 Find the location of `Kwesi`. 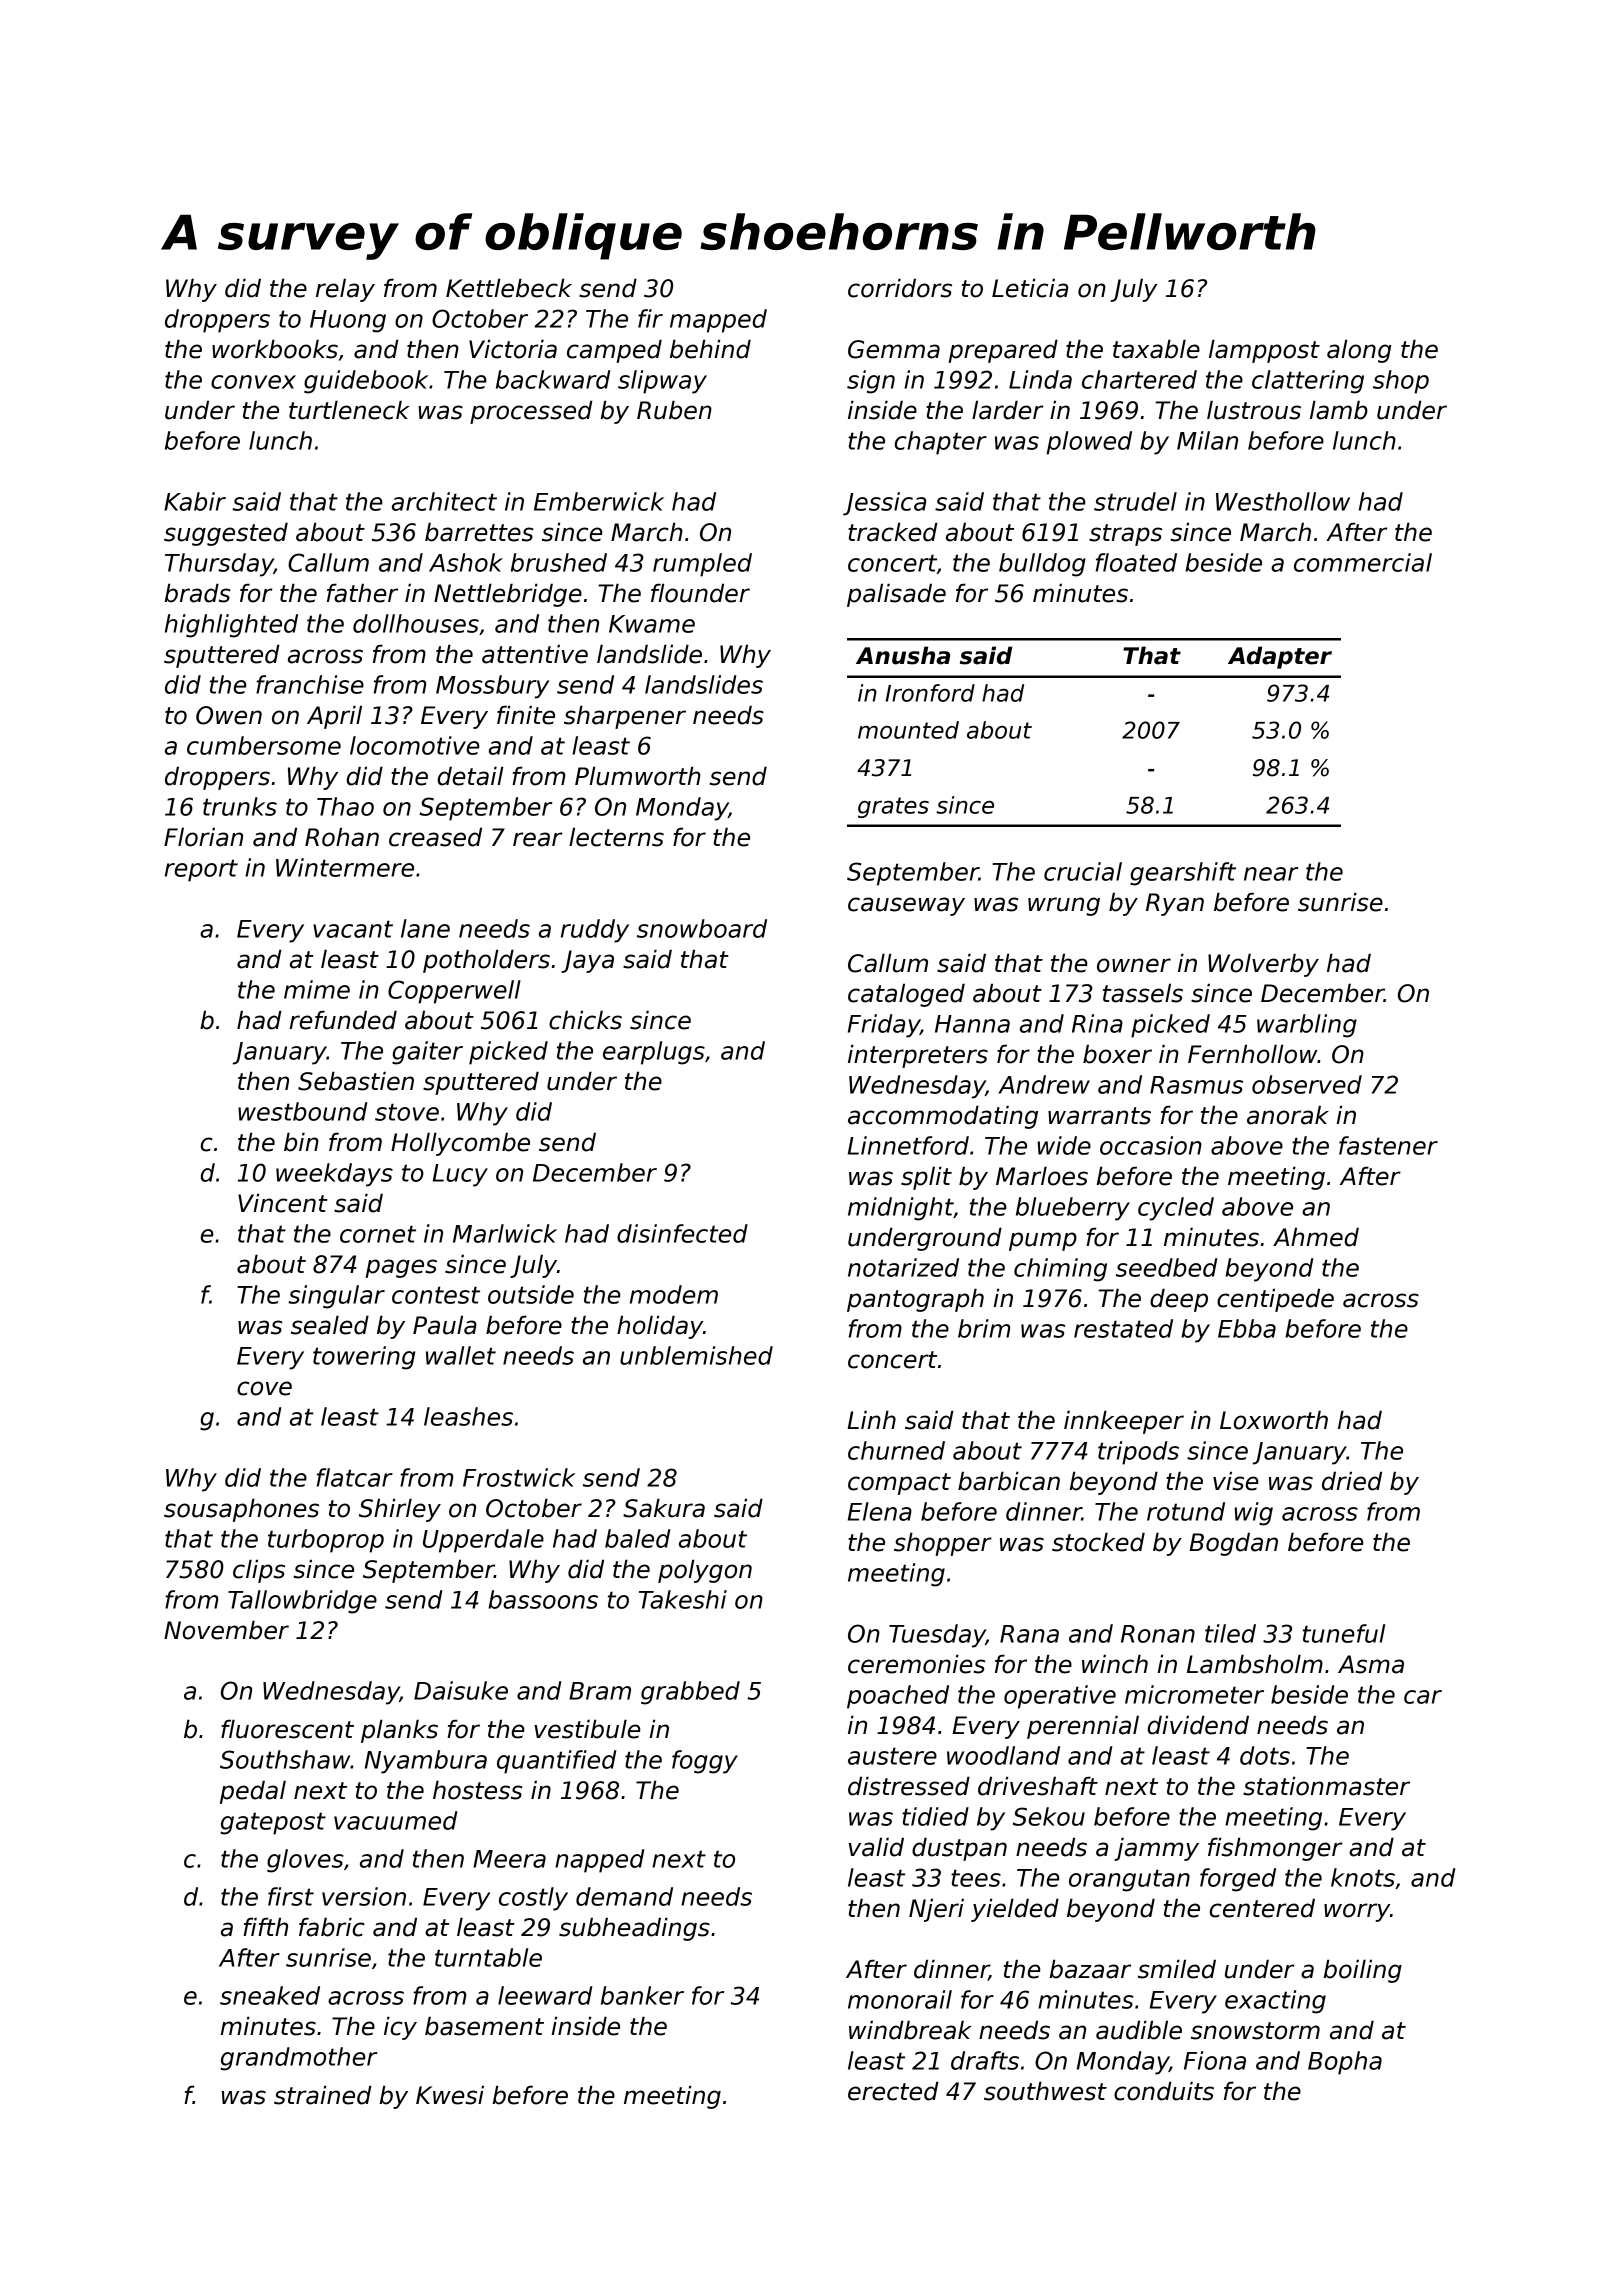

Kwesi is located at coordinates (450, 2095).
